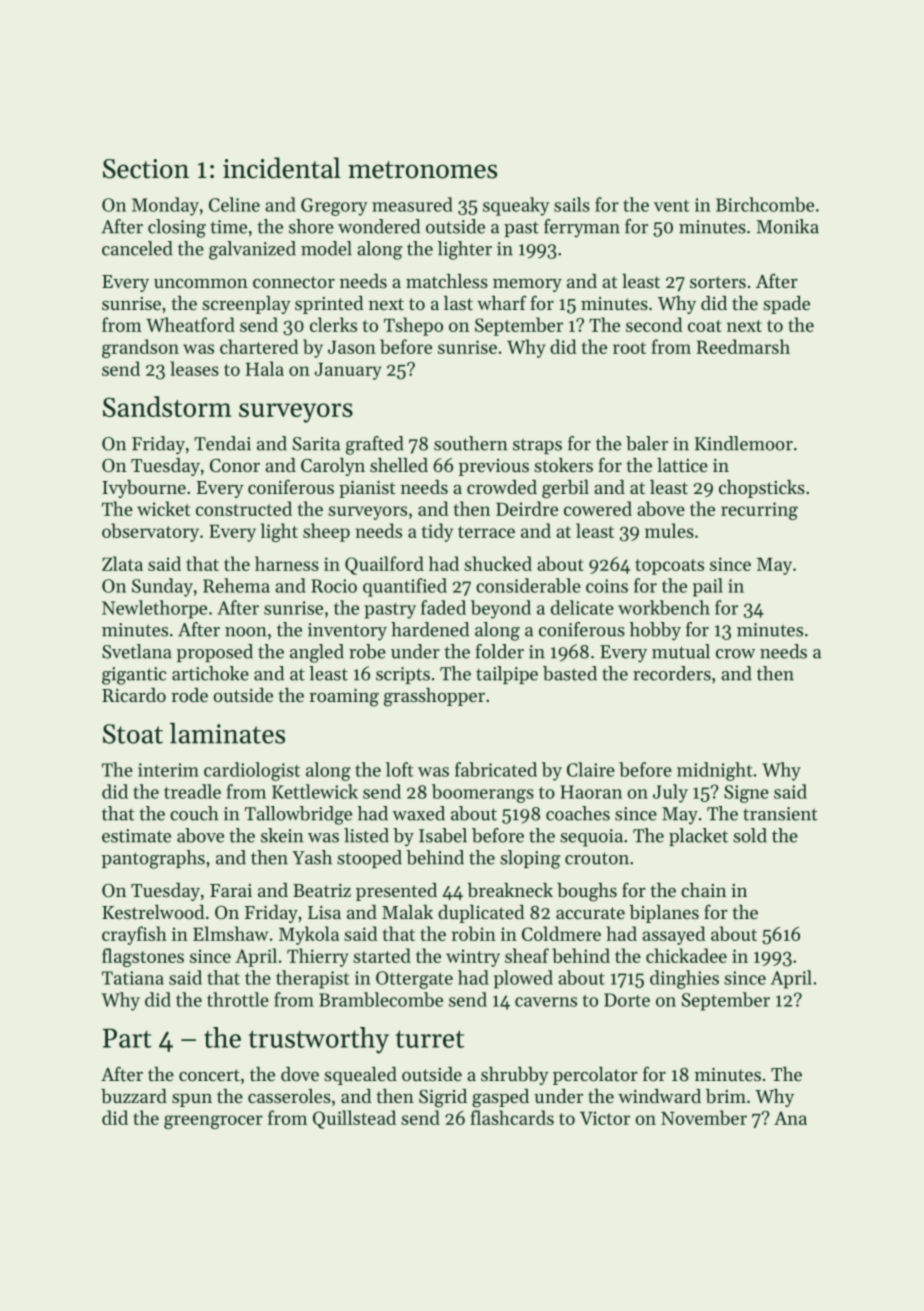 The height and width of the screenshot is (1311, 924). I want to click on sails, so click(572, 204).
